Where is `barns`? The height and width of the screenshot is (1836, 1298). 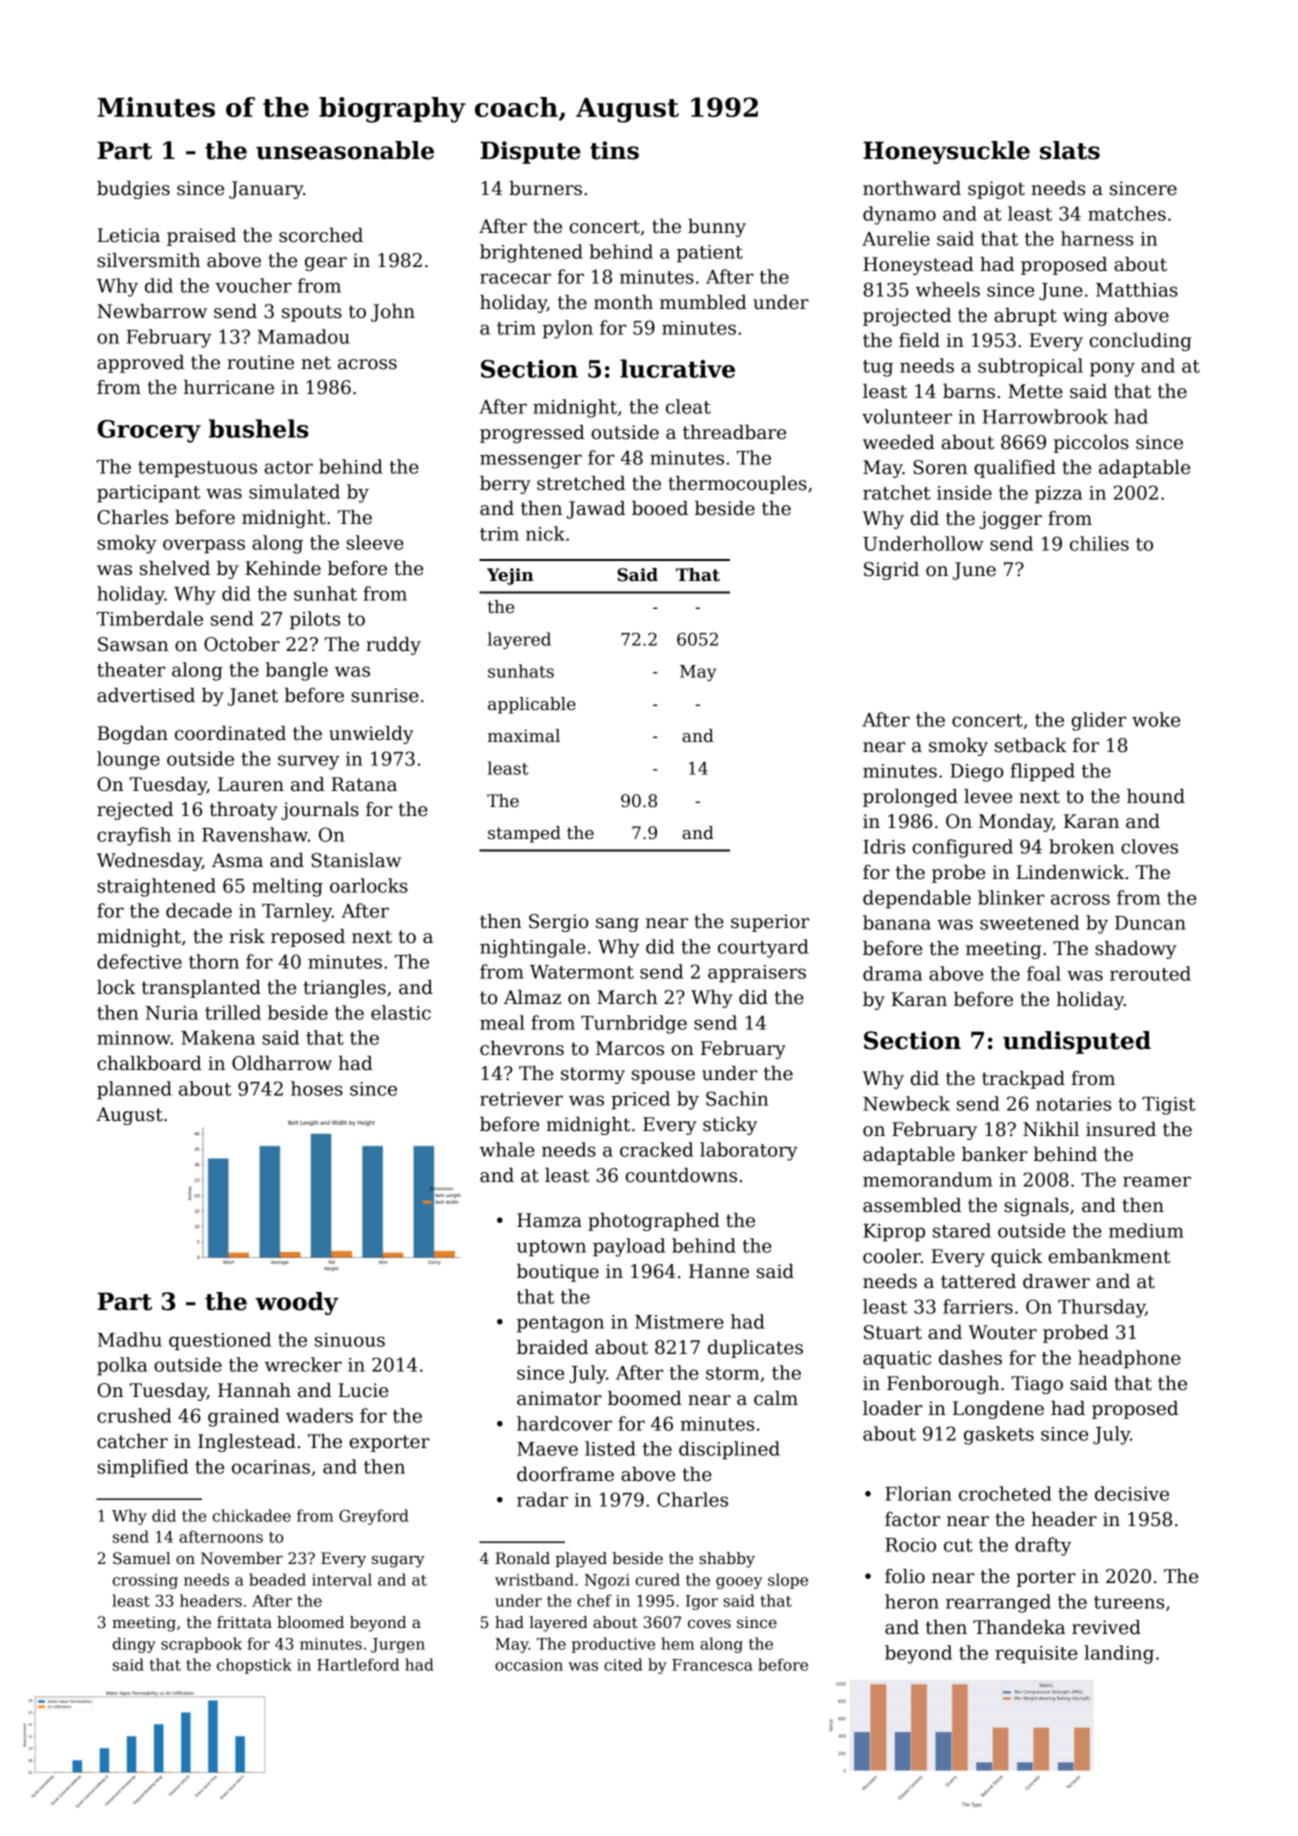 barns is located at coordinates (969, 391).
